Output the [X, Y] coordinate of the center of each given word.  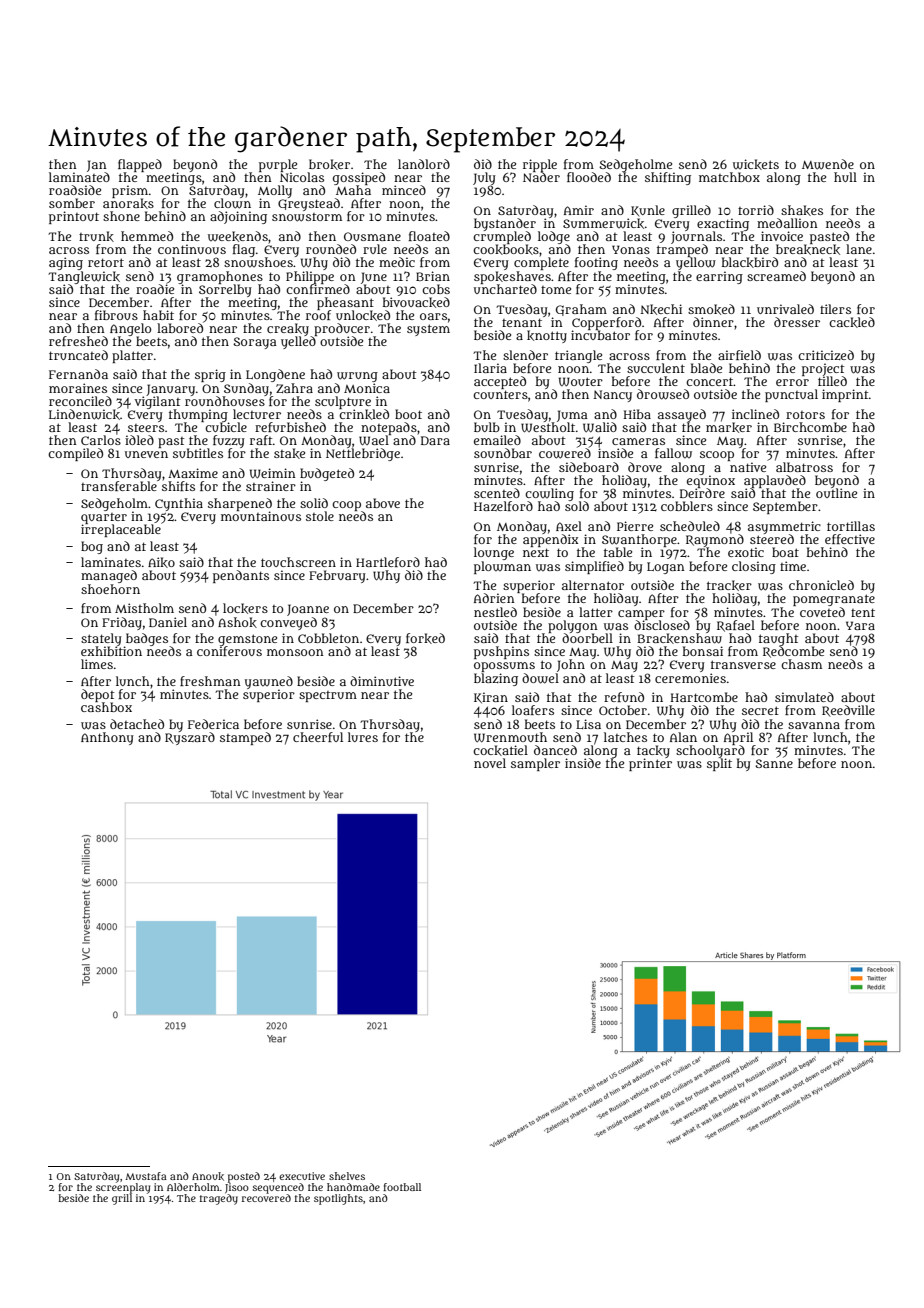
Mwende [828, 164]
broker [329, 164]
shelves [347, 1176]
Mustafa [146, 1176]
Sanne [774, 763]
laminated [79, 177]
